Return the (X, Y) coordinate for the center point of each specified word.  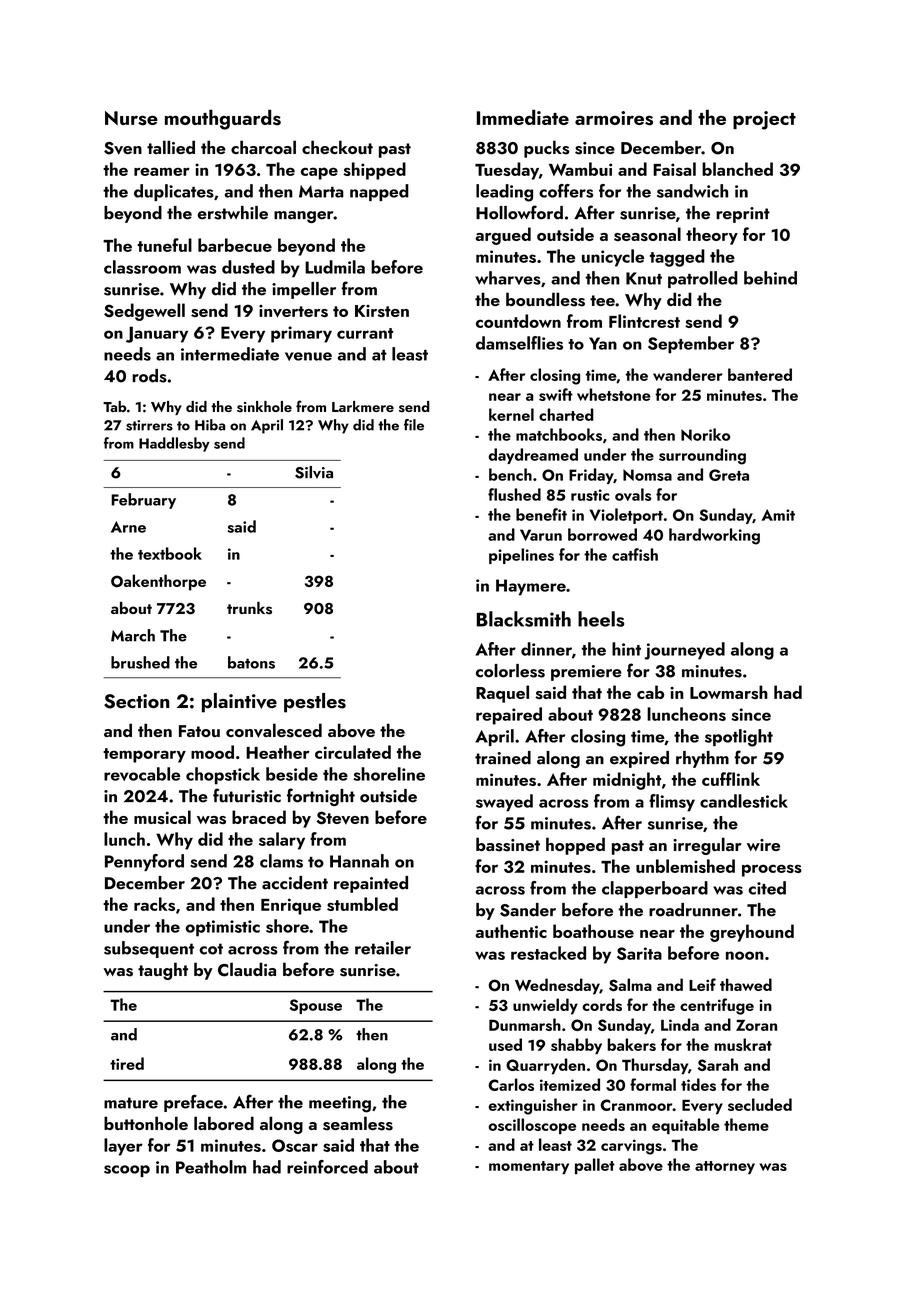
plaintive (239, 703)
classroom (142, 267)
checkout (337, 147)
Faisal (674, 169)
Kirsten (382, 311)
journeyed (684, 651)
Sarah (718, 1064)
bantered (760, 374)
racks (154, 904)
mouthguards (223, 119)
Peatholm (211, 1167)
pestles (315, 703)
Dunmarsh (525, 1024)
